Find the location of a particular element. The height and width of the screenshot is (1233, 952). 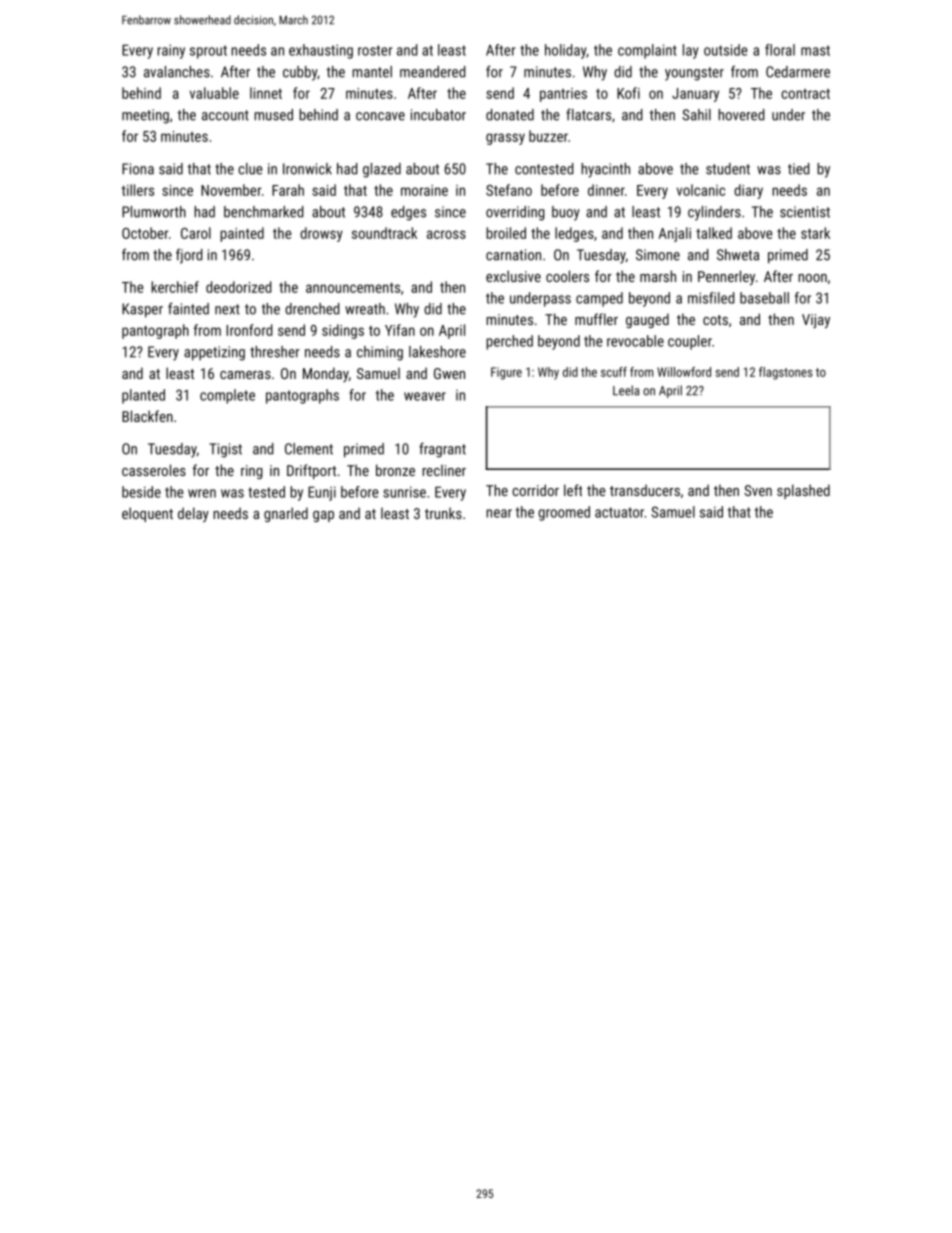

muffler is located at coordinates (596, 319).
